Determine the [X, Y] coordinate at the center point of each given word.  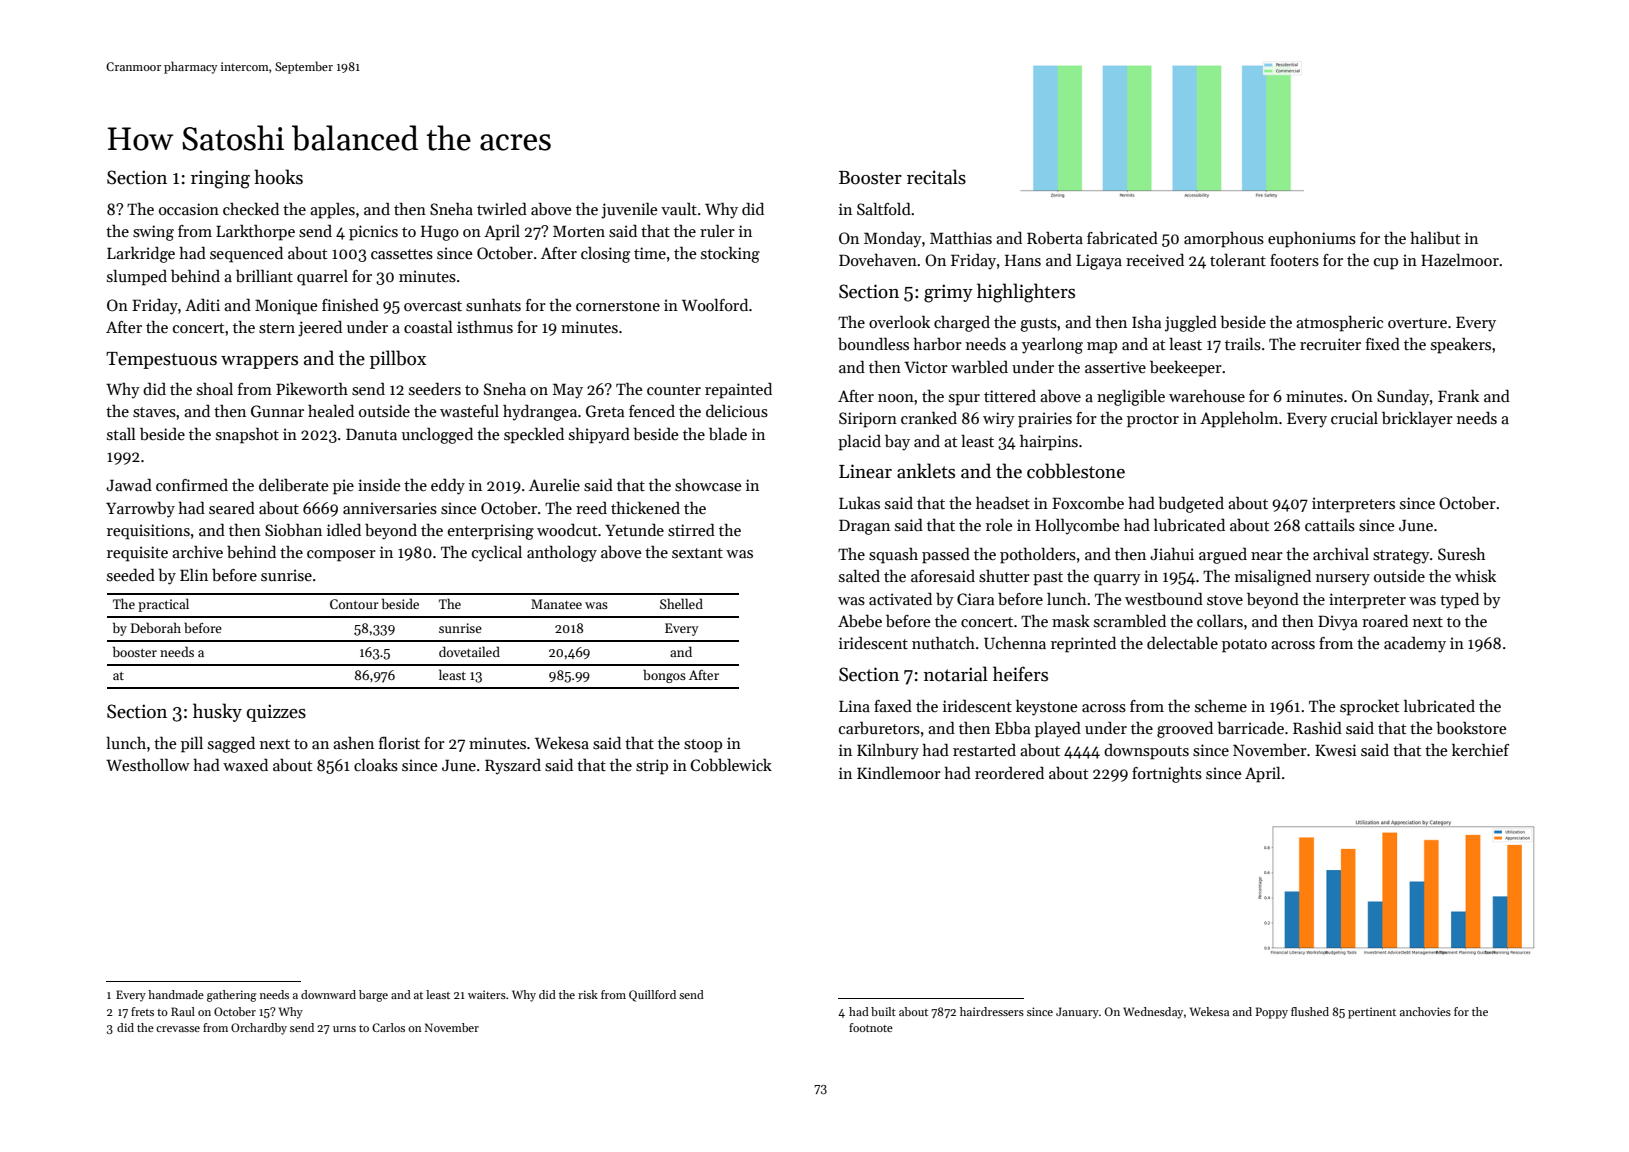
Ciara [975, 599]
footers [1294, 260]
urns [344, 1029]
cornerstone [618, 306]
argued [1223, 556]
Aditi [202, 304]
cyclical [497, 554]
